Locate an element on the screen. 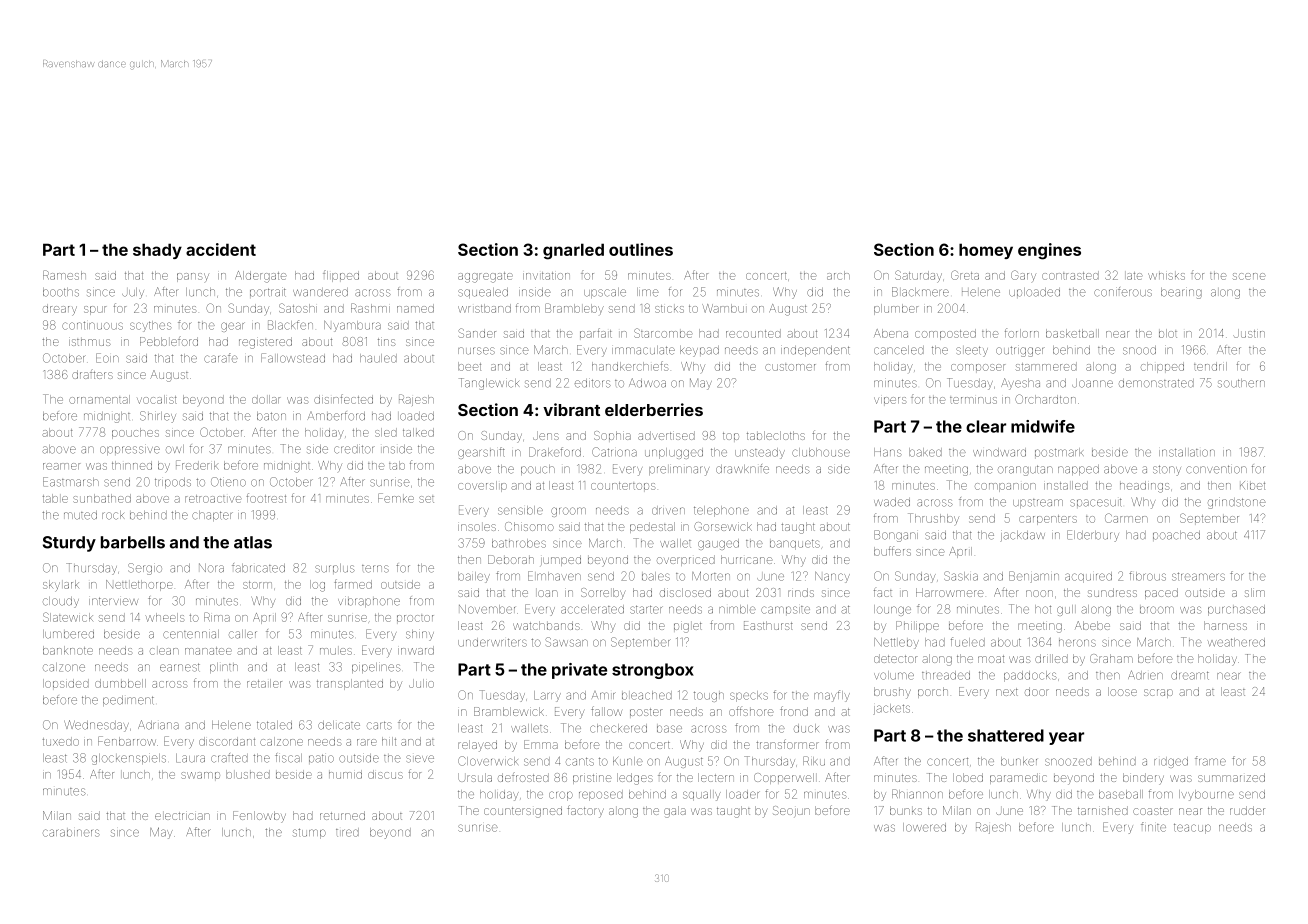  stump is located at coordinates (309, 834).
